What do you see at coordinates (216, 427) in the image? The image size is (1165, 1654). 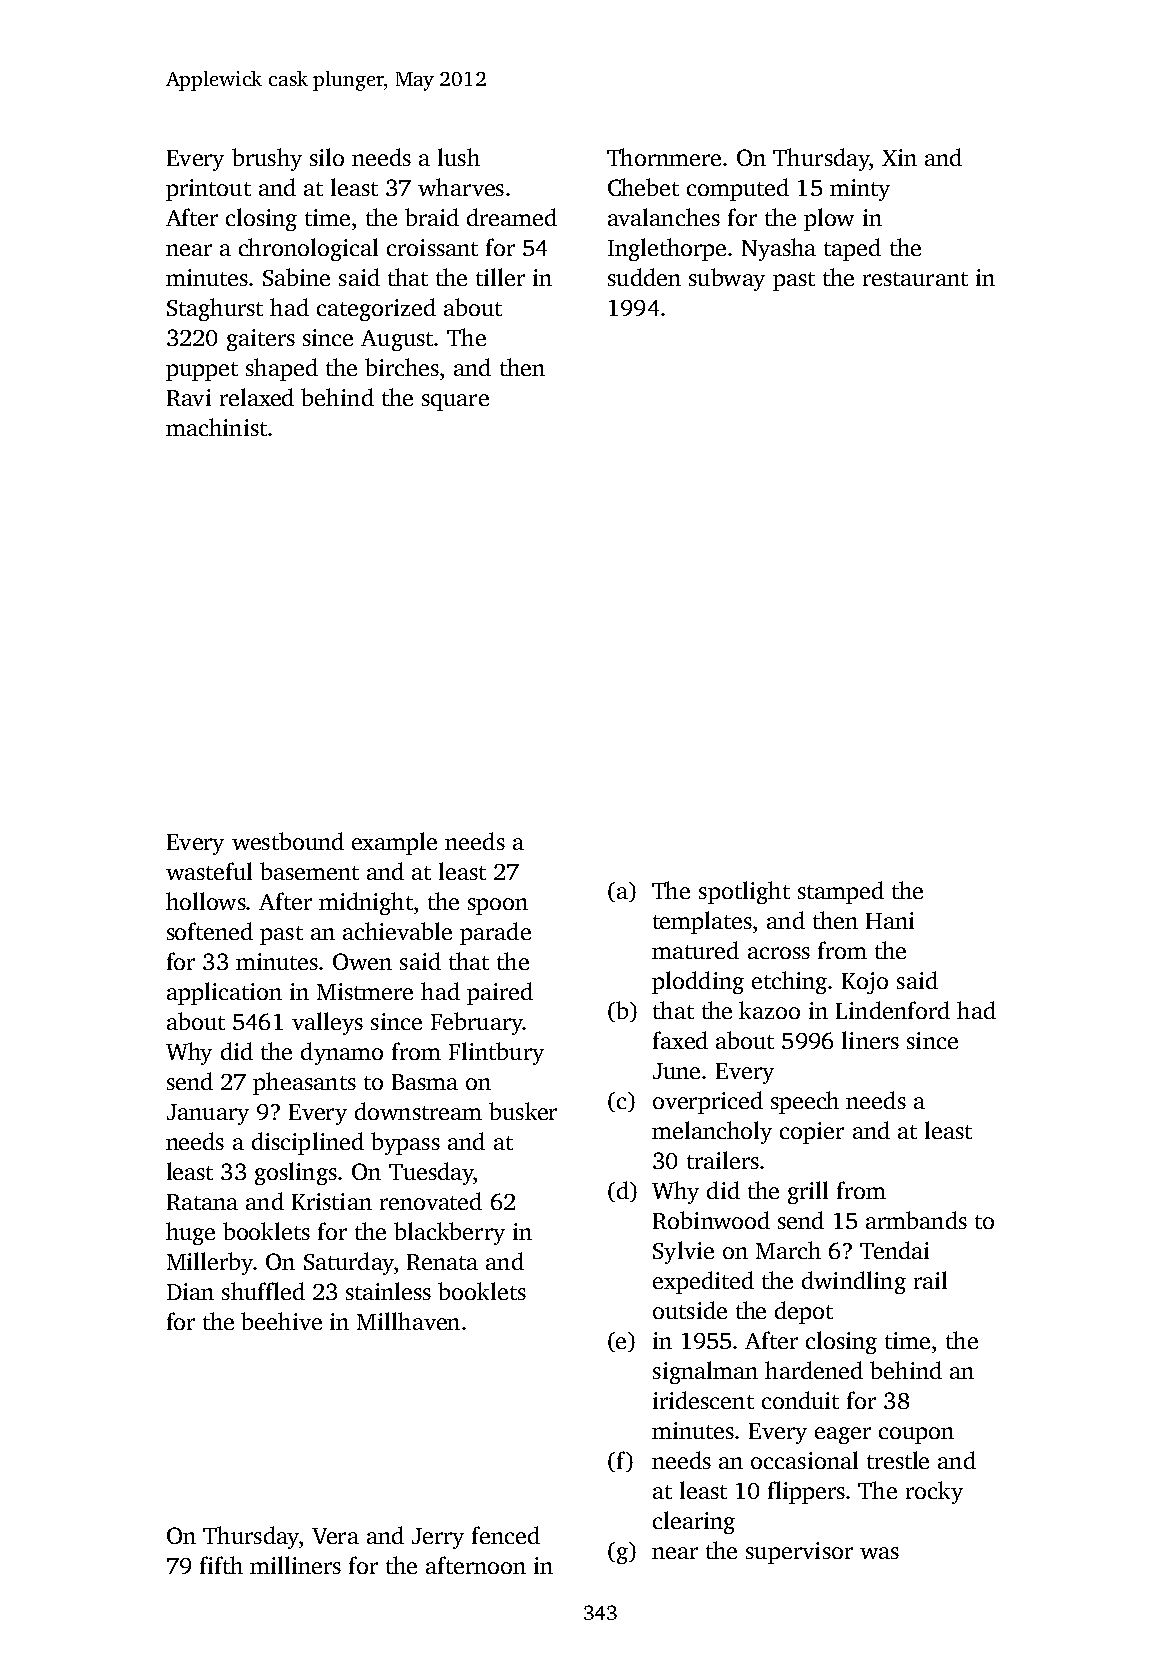 I see `machinist` at bounding box center [216, 427].
